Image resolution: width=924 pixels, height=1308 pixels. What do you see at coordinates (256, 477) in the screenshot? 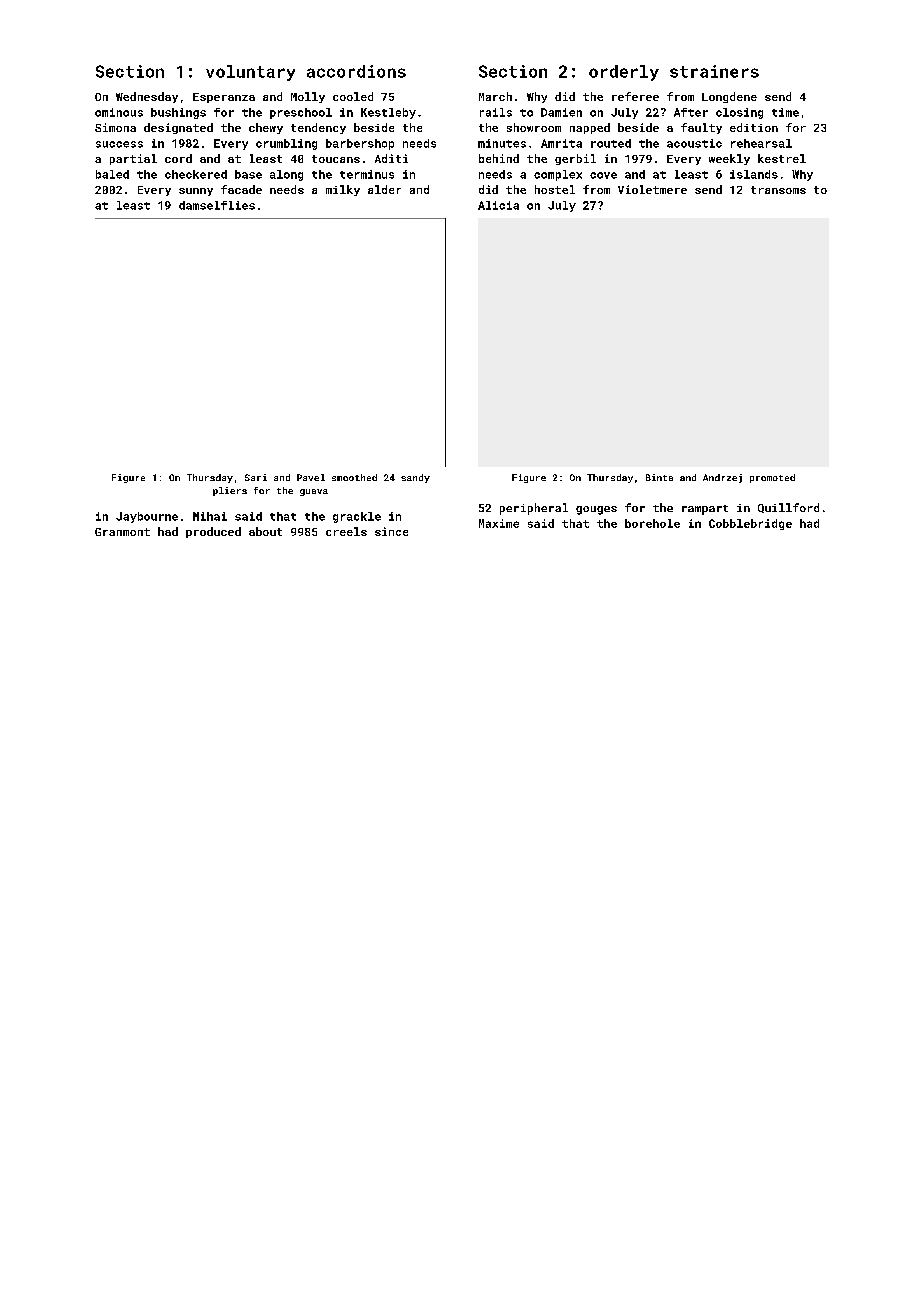
I see `Sari` at bounding box center [256, 477].
